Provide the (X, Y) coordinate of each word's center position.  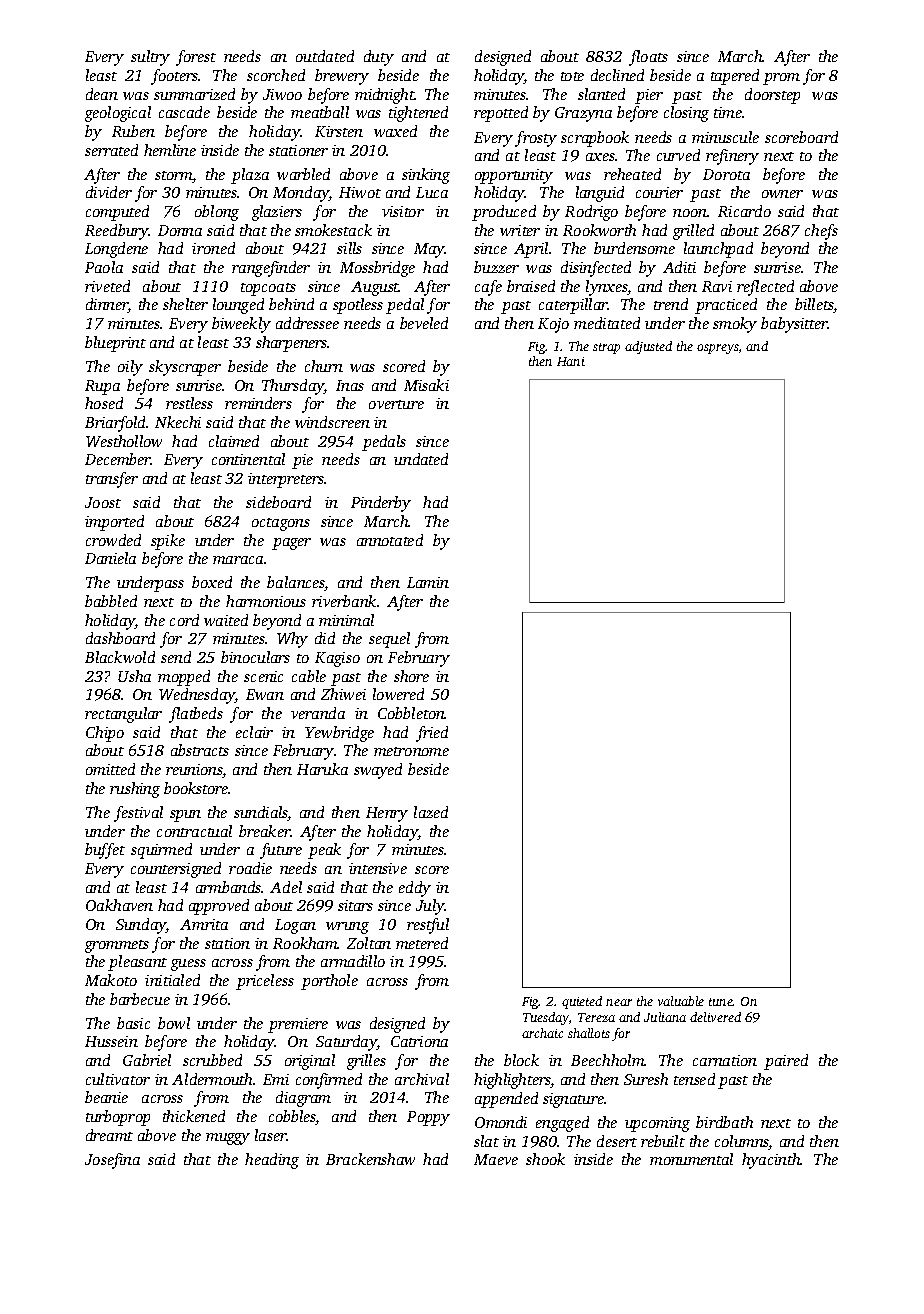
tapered (735, 77)
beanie (106, 1097)
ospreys (718, 349)
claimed (234, 441)
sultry (150, 58)
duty (379, 58)
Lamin (428, 582)
